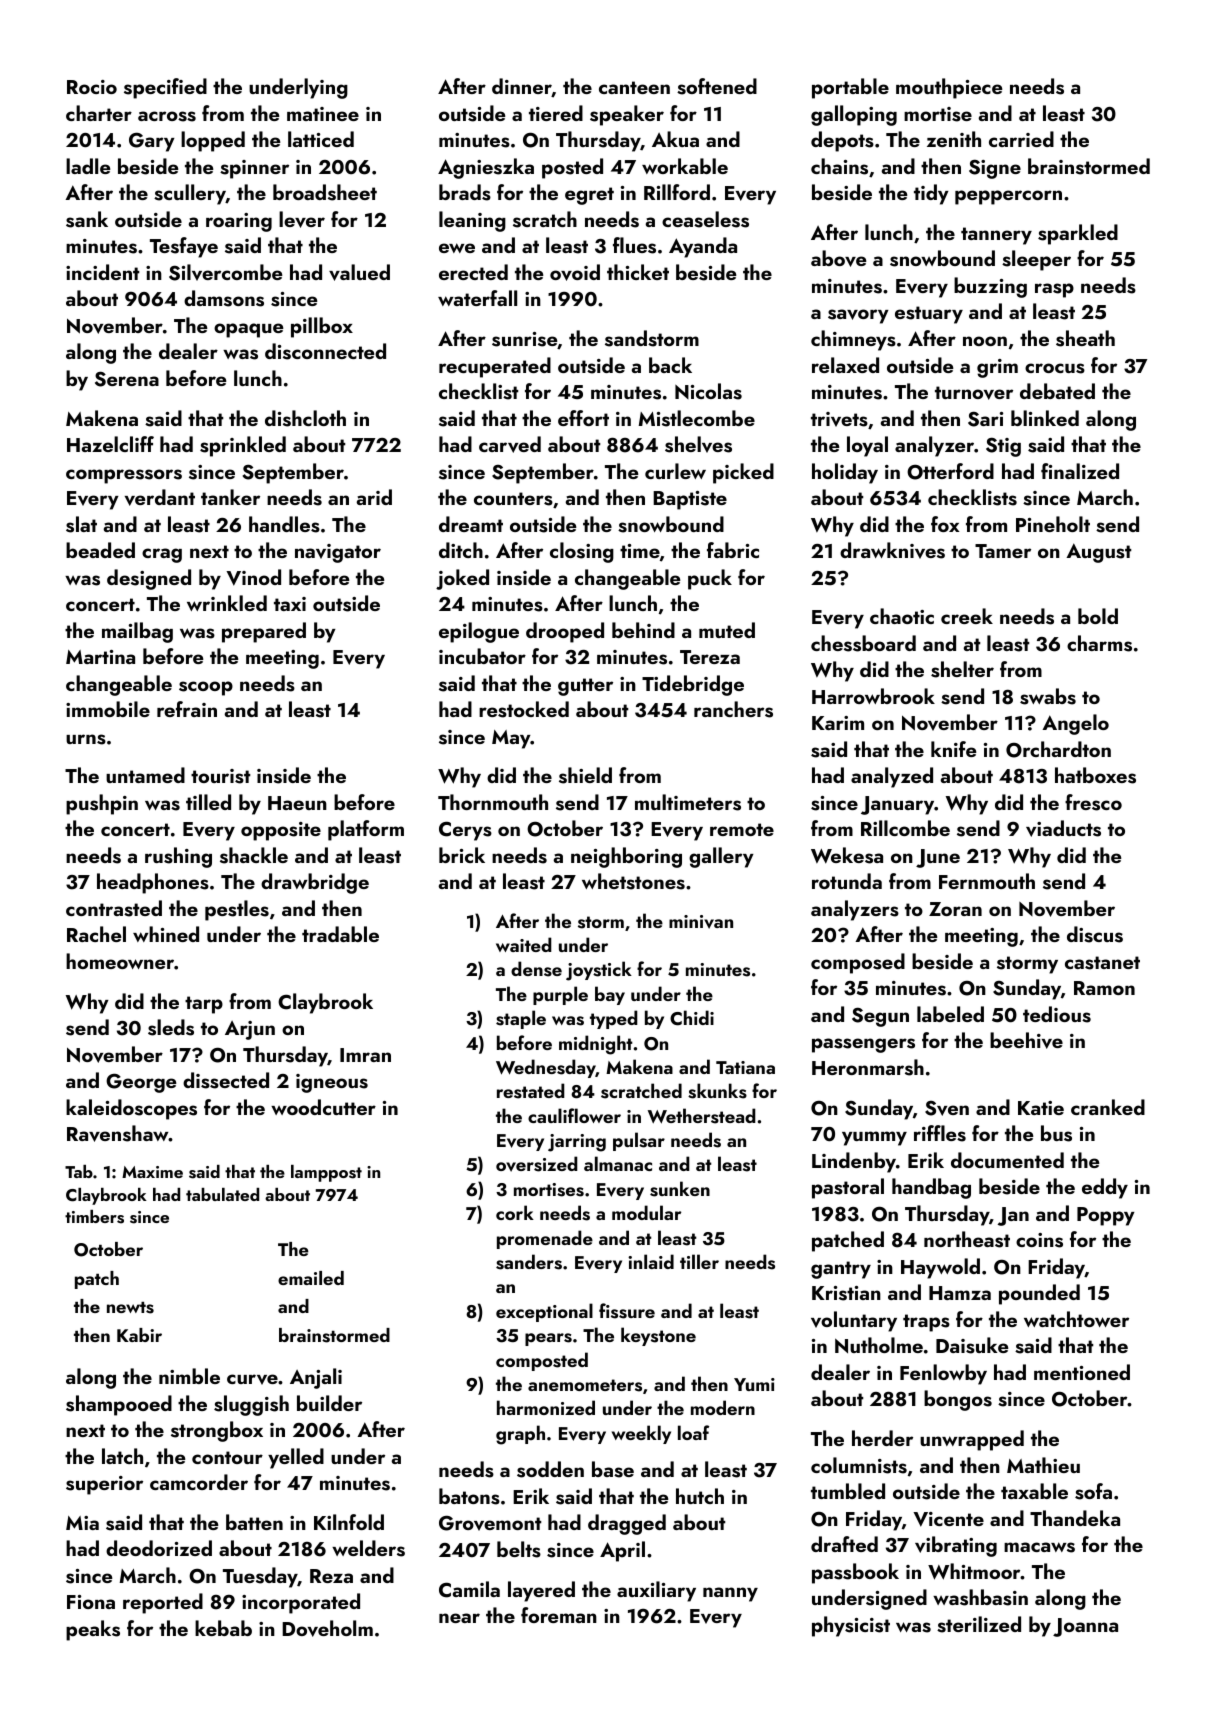 Image resolution: width=1217 pixels, height=1721 pixels. Describe the element at coordinates (325, 192) in the screenshot. I see `broadsheet` at that location.
